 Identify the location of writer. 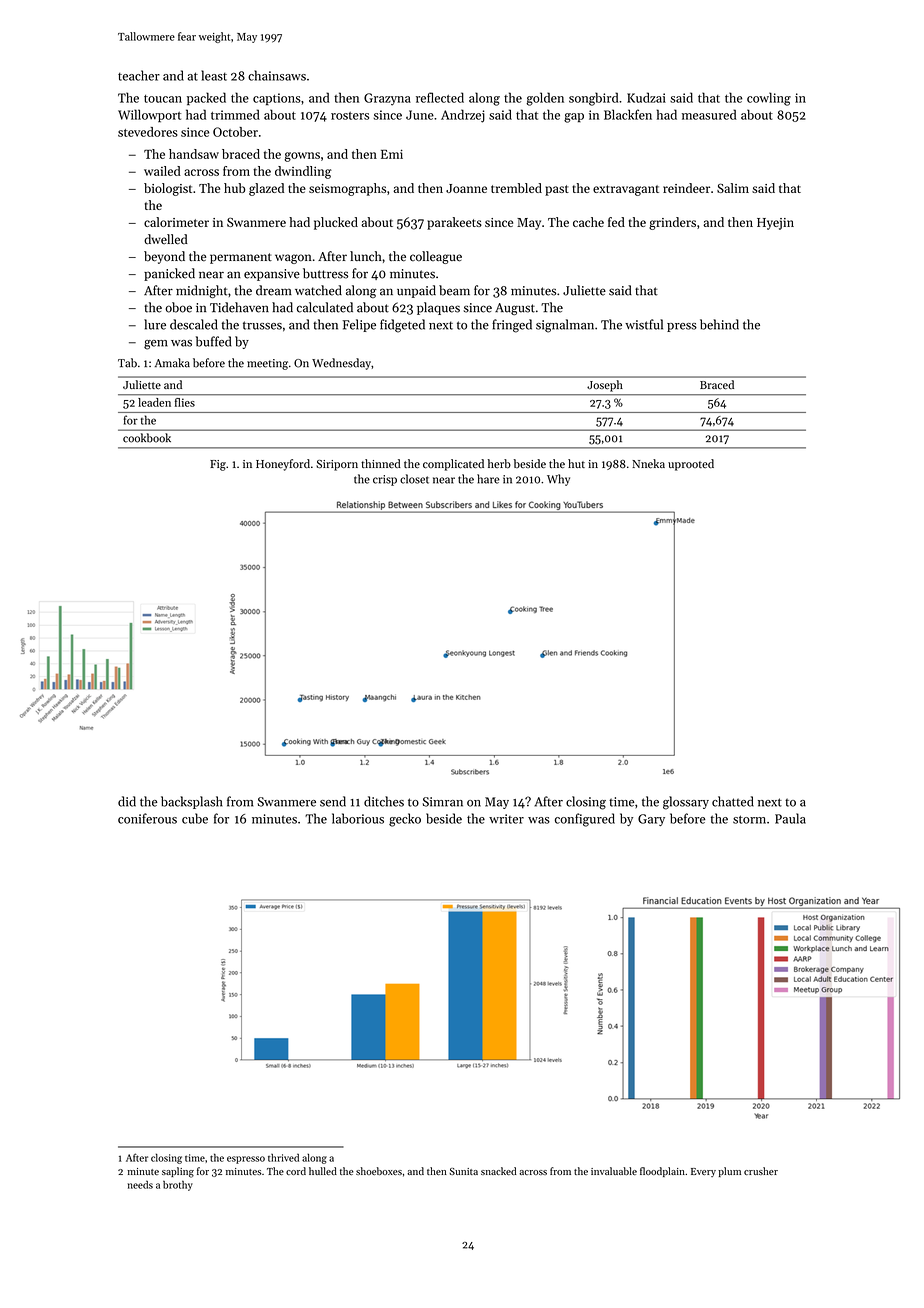
(506, 819).
